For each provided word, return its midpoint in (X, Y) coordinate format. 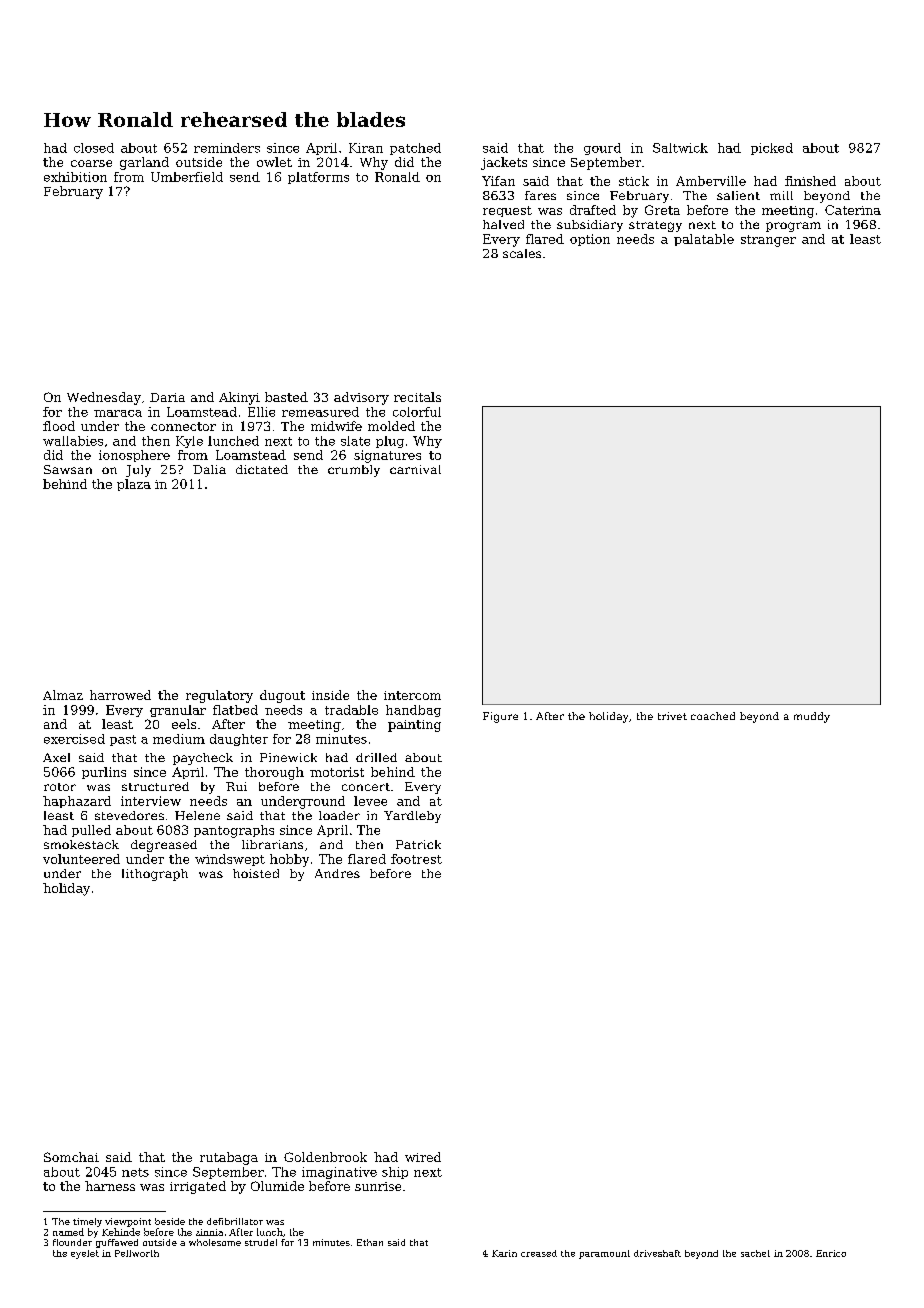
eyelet (85, 1254)
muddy (812, 717)
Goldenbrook (325, 1157)
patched (415, 149)
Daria (167, 397)
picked (772, 149)
